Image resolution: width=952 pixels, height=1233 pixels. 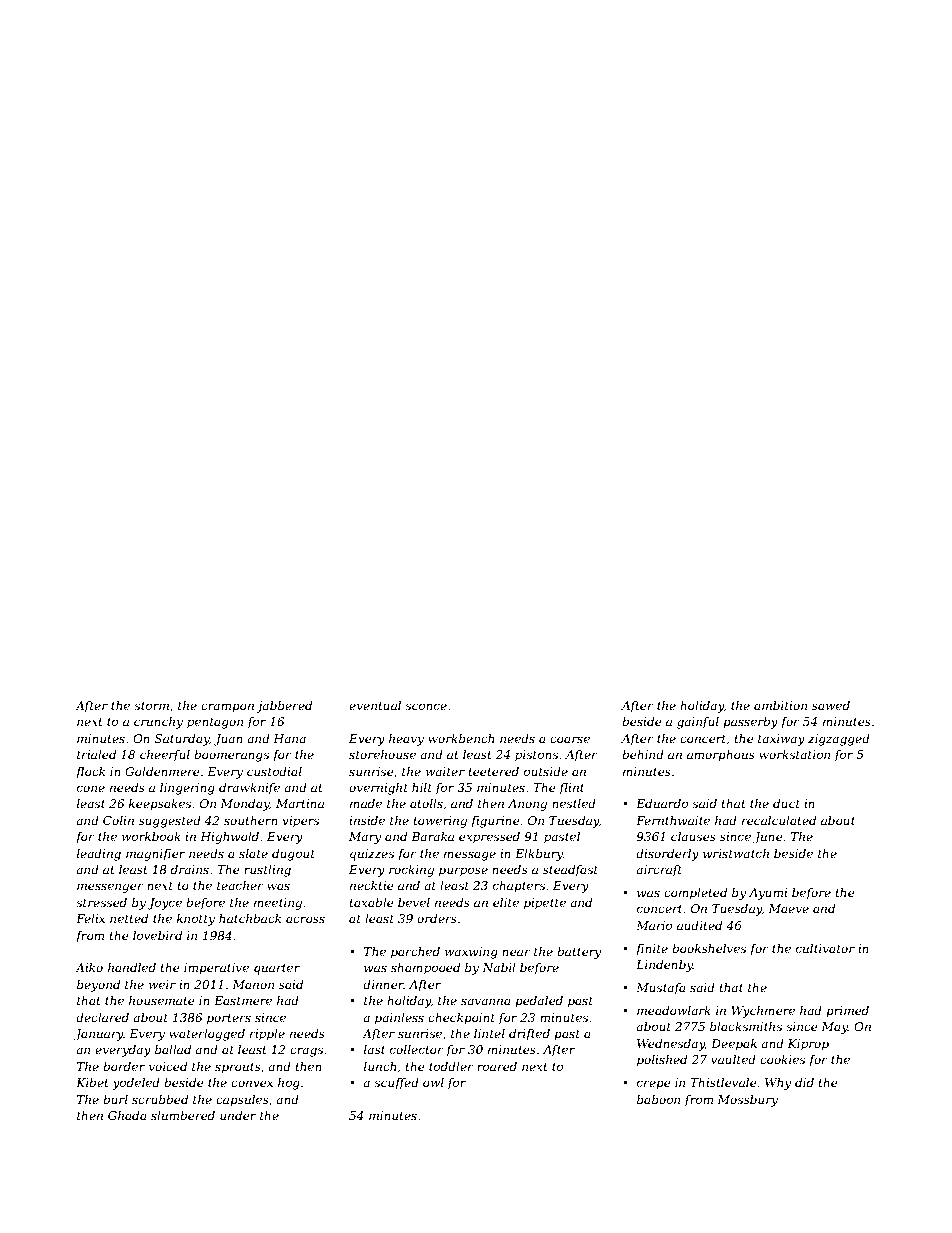 I want to click on declared, so click(x=102, y=1017).
